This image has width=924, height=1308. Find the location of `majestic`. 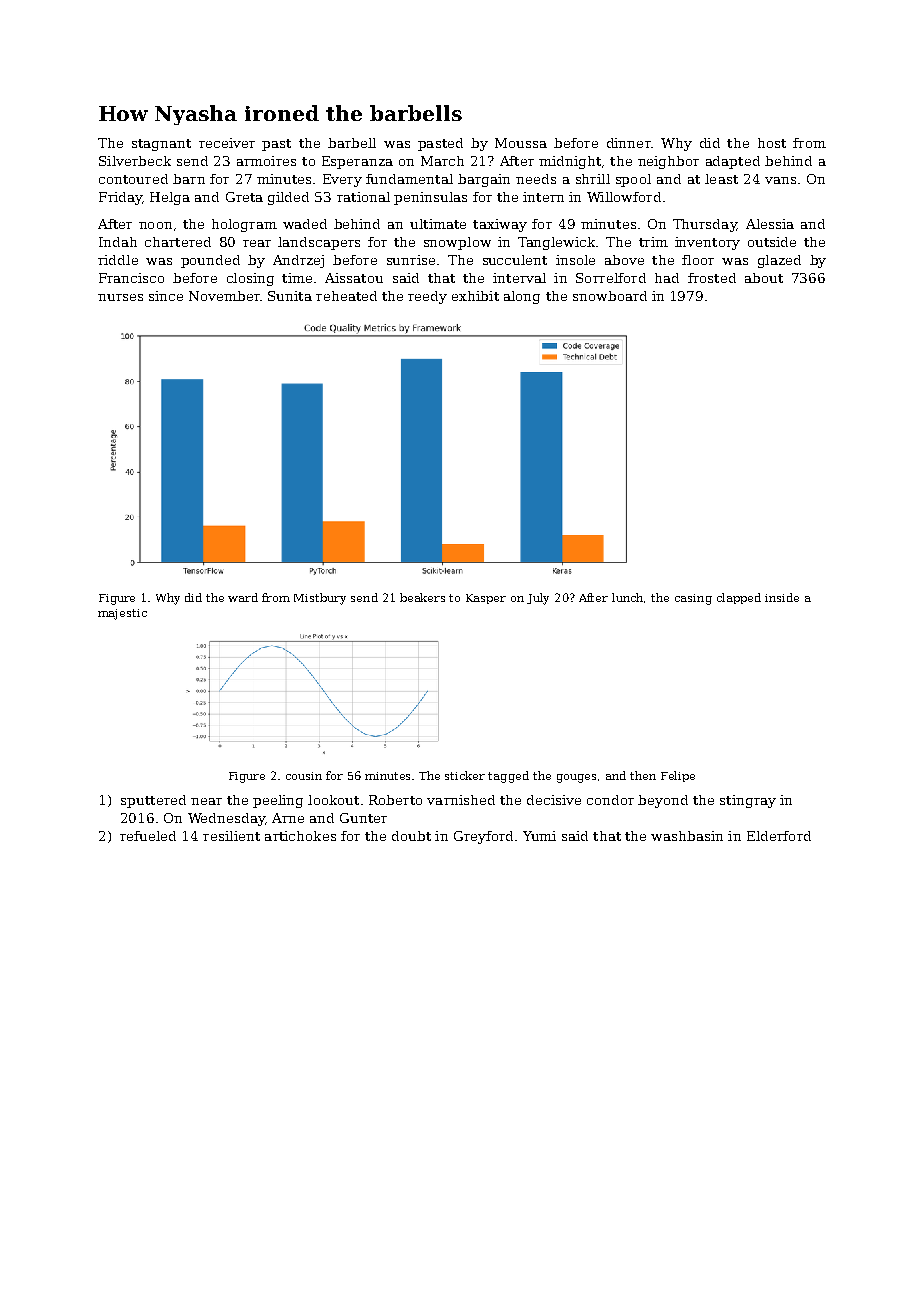

majestic is located at coordinates (122, 614).
